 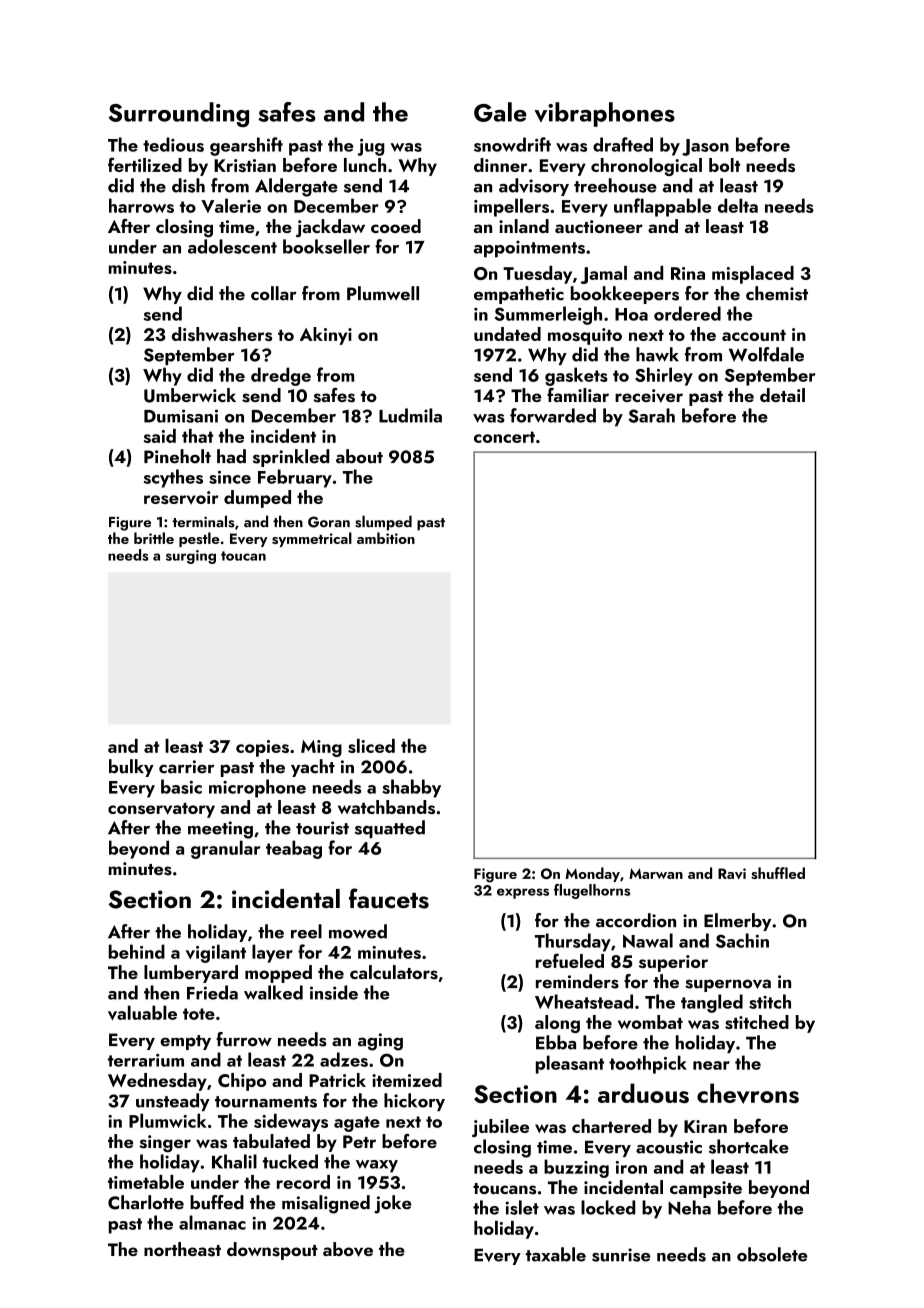 I want to click on Hoa, so click(x=631, y=314).
